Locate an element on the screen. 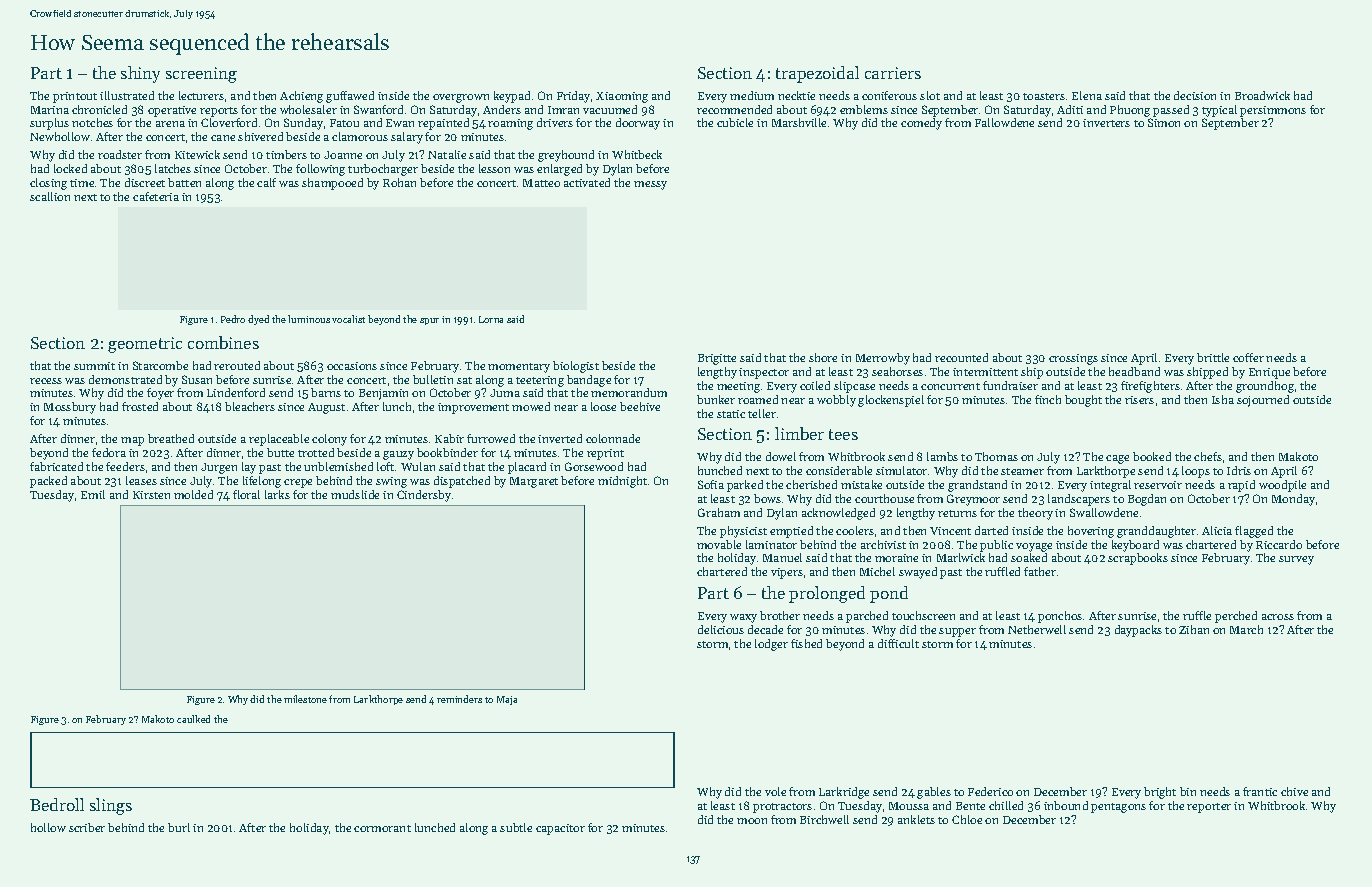 This screenshot has width=1372, height=887. Emil is located at coordinates (93, 494).
